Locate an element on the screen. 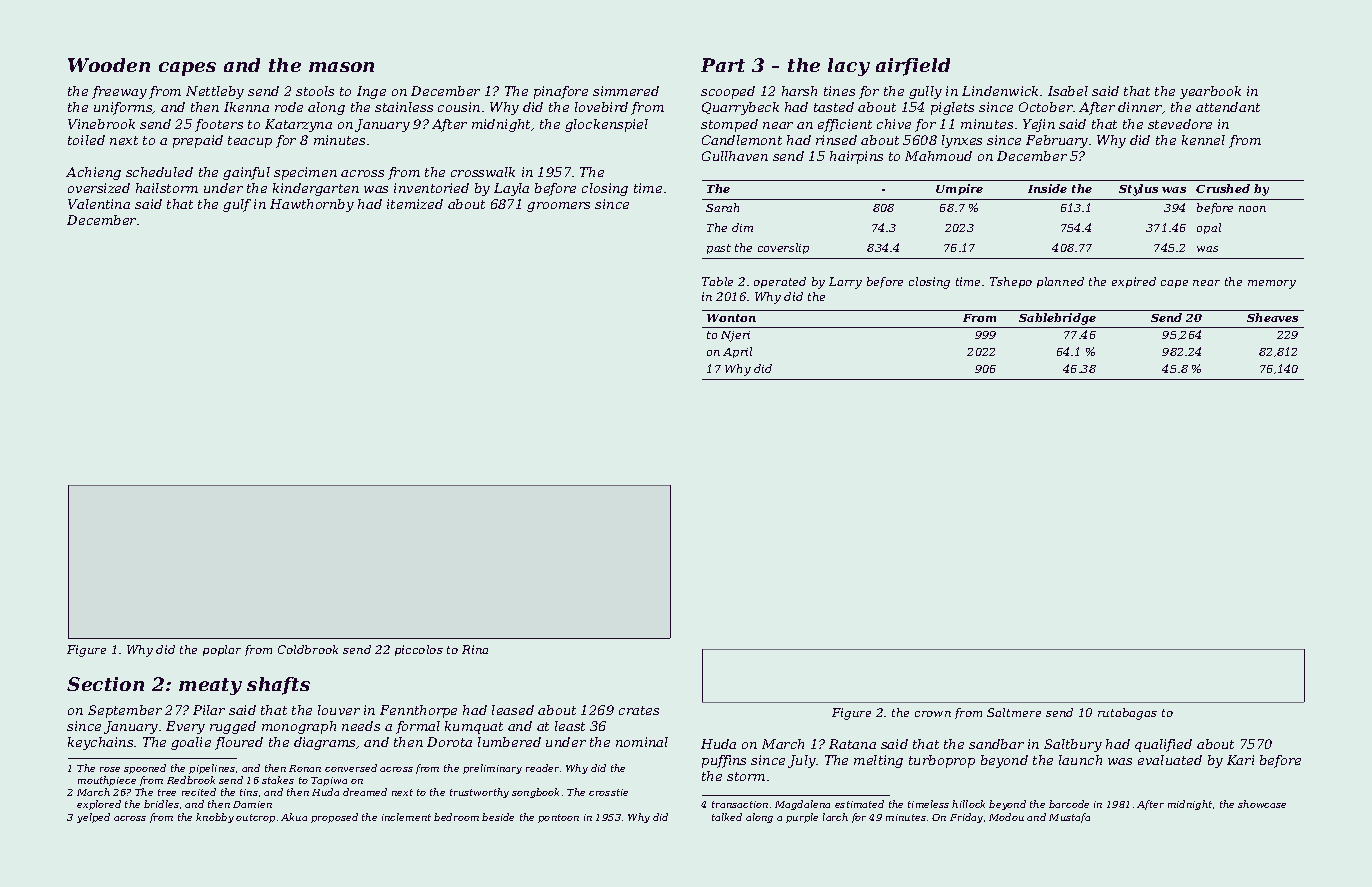  Part is located at coordinates (723, 65).
